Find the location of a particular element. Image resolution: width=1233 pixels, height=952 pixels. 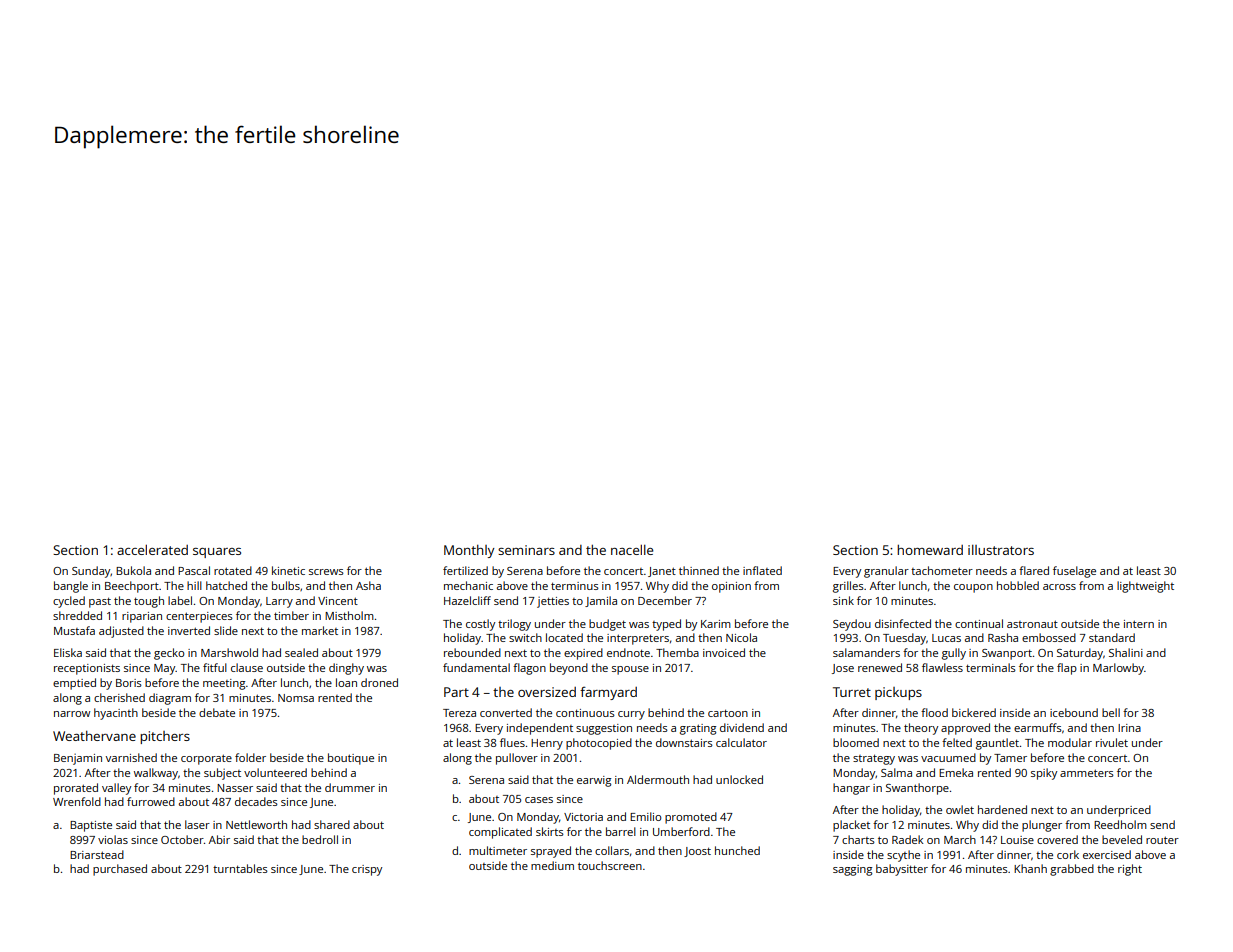

squares is located at coordinates (217, 553).
